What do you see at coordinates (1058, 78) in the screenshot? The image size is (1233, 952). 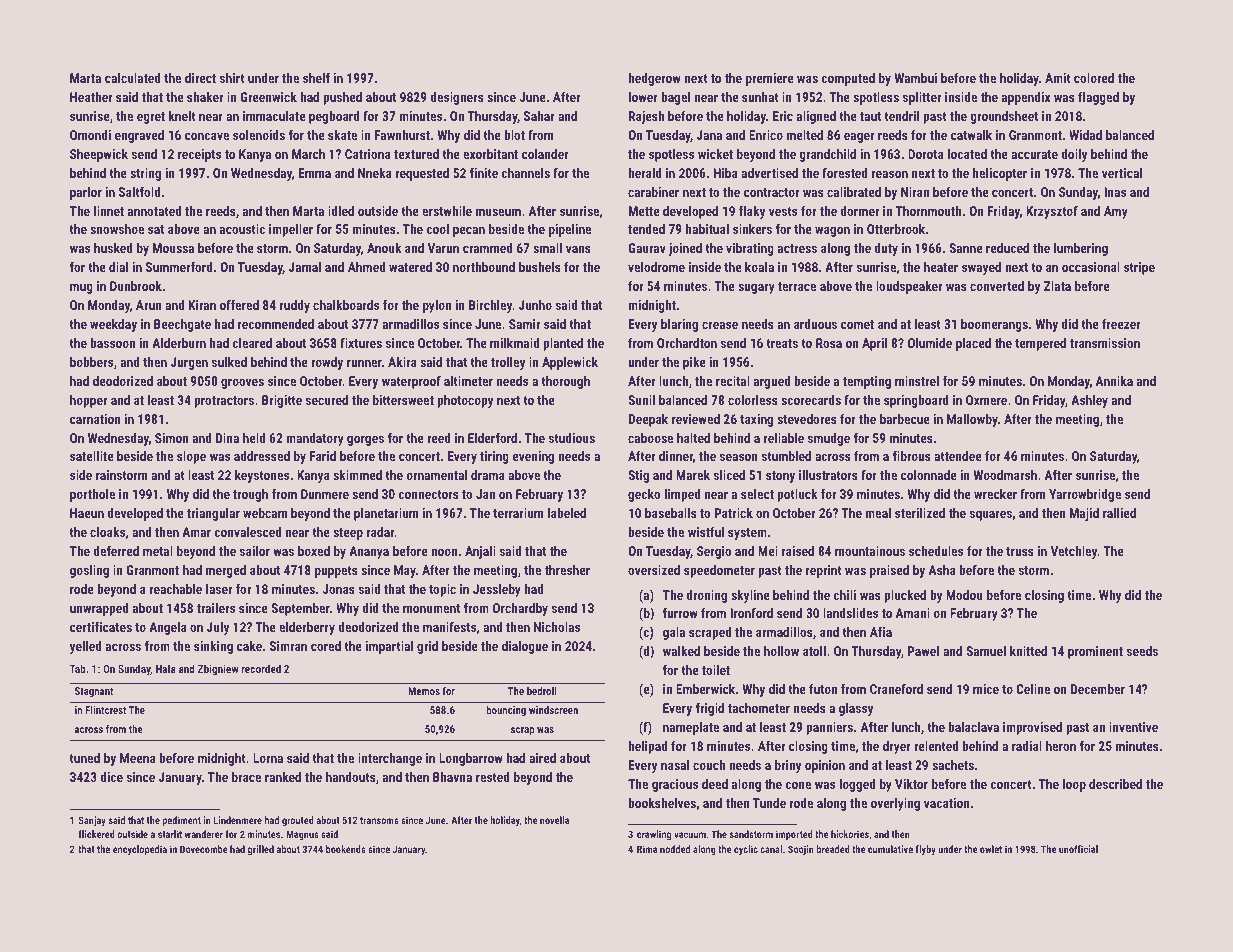 I see `Amit` at bounding box center [1058, 78].
